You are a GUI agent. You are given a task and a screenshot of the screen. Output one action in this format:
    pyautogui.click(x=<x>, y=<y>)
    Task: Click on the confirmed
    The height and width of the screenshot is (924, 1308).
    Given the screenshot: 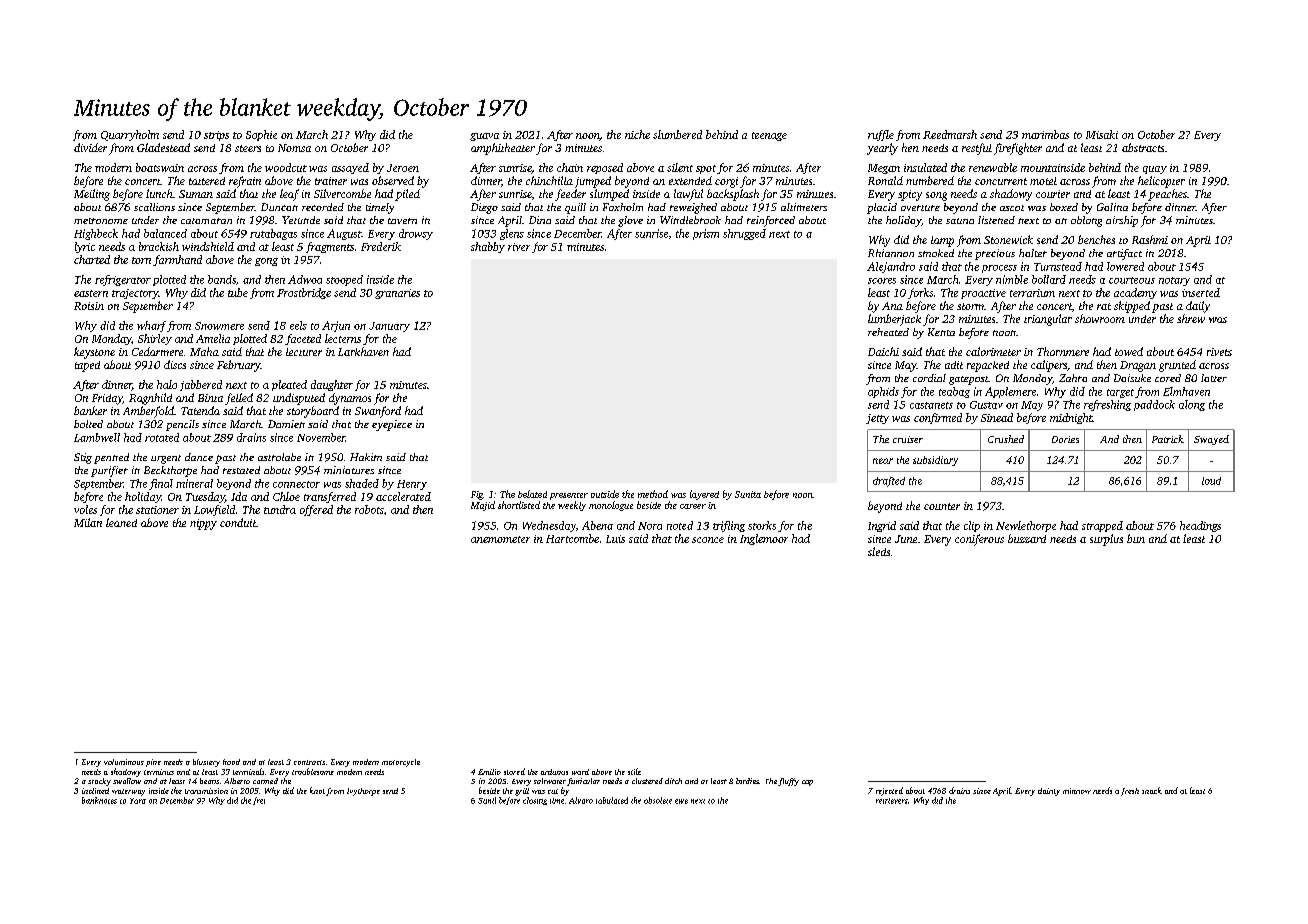 What is the action you would take?
    pyautogui.click(x=938, y=418)
